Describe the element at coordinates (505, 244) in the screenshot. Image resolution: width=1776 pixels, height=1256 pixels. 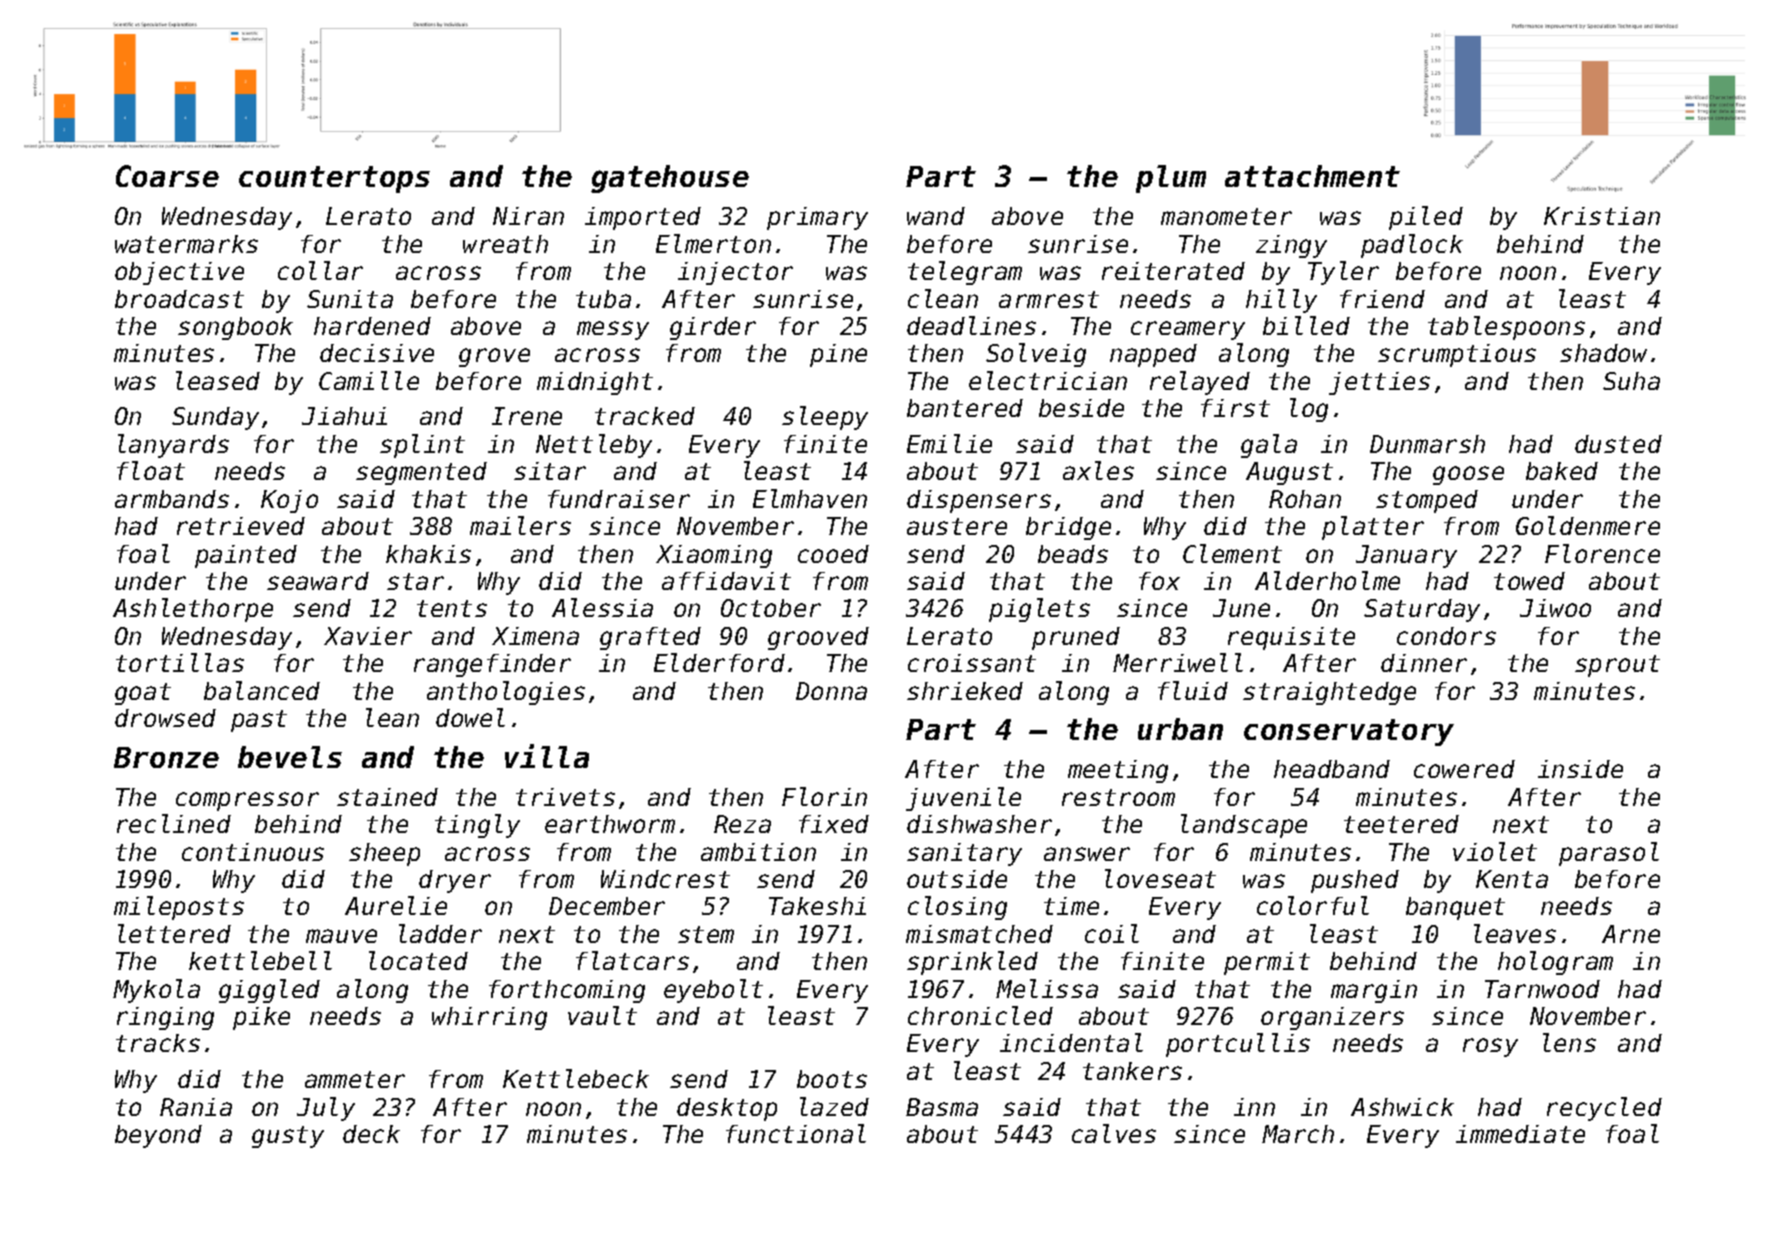
I see `wreath` at that location.
